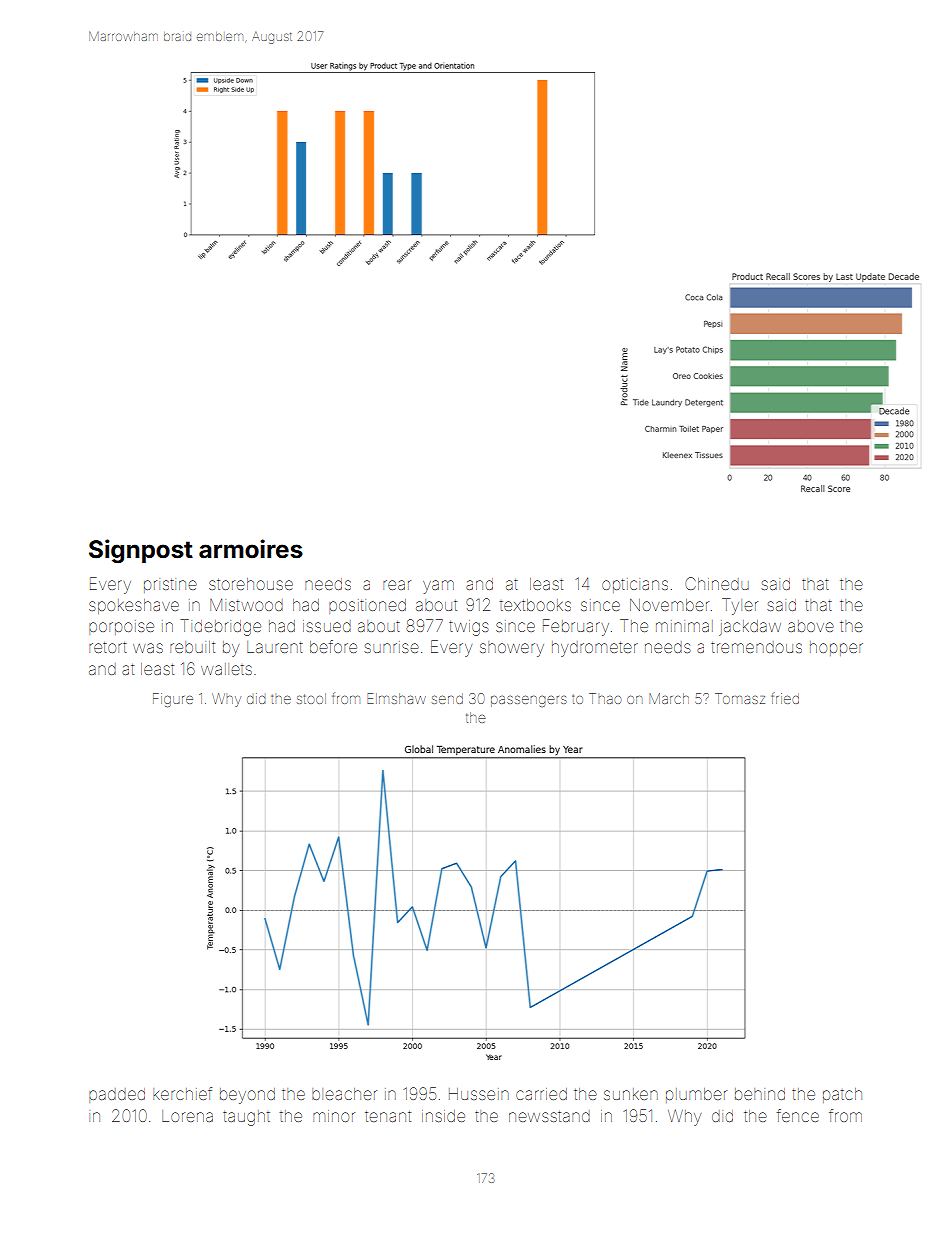 The image size is (952, 1233). I want to click on Tomasz, so click(740, 698).
